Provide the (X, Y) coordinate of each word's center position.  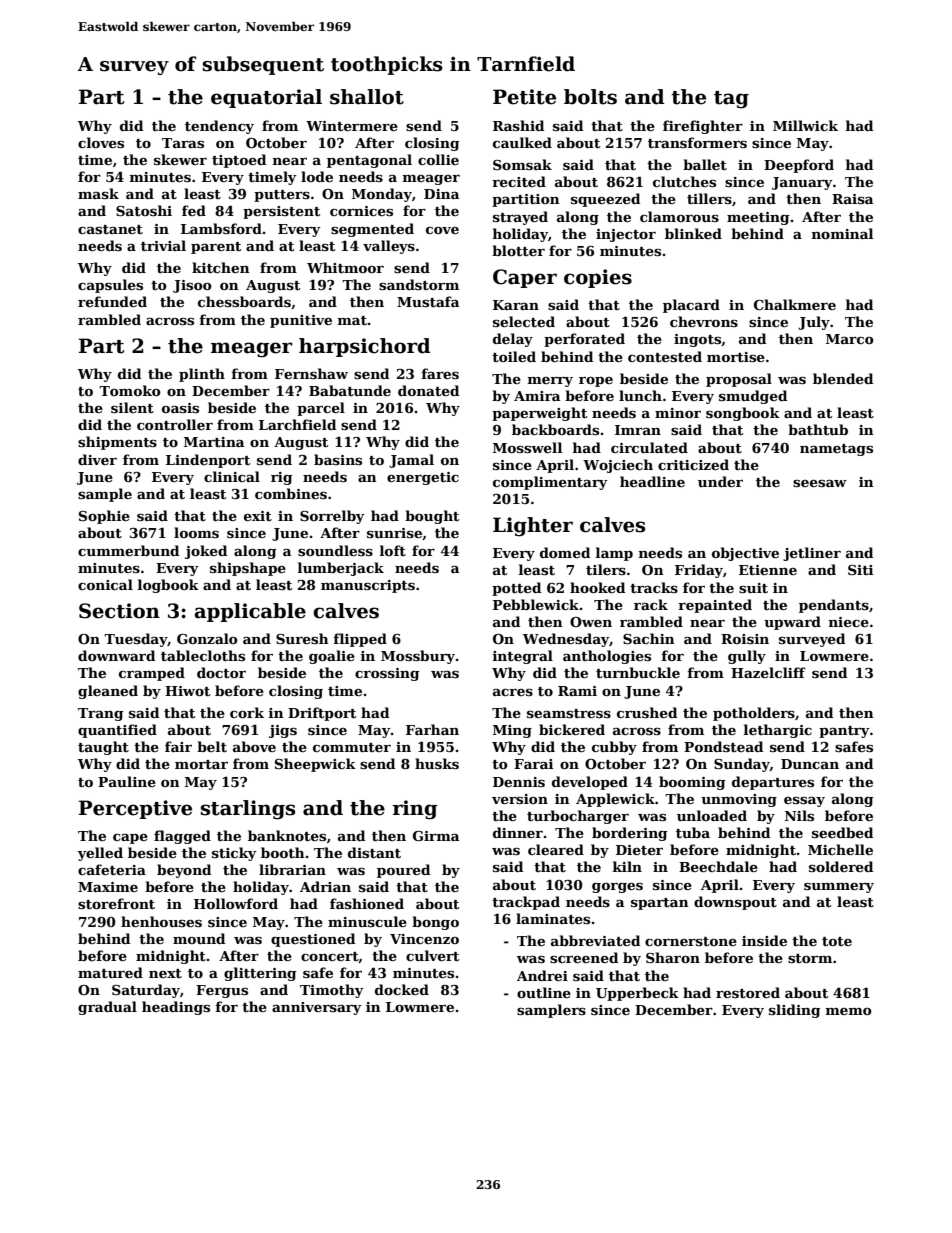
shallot (367, 97)
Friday (699, 571)
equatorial (266, 98)
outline (544, 992)
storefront (116, 903)
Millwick (805, 125)
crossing (387, 674)
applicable (250, 612)
